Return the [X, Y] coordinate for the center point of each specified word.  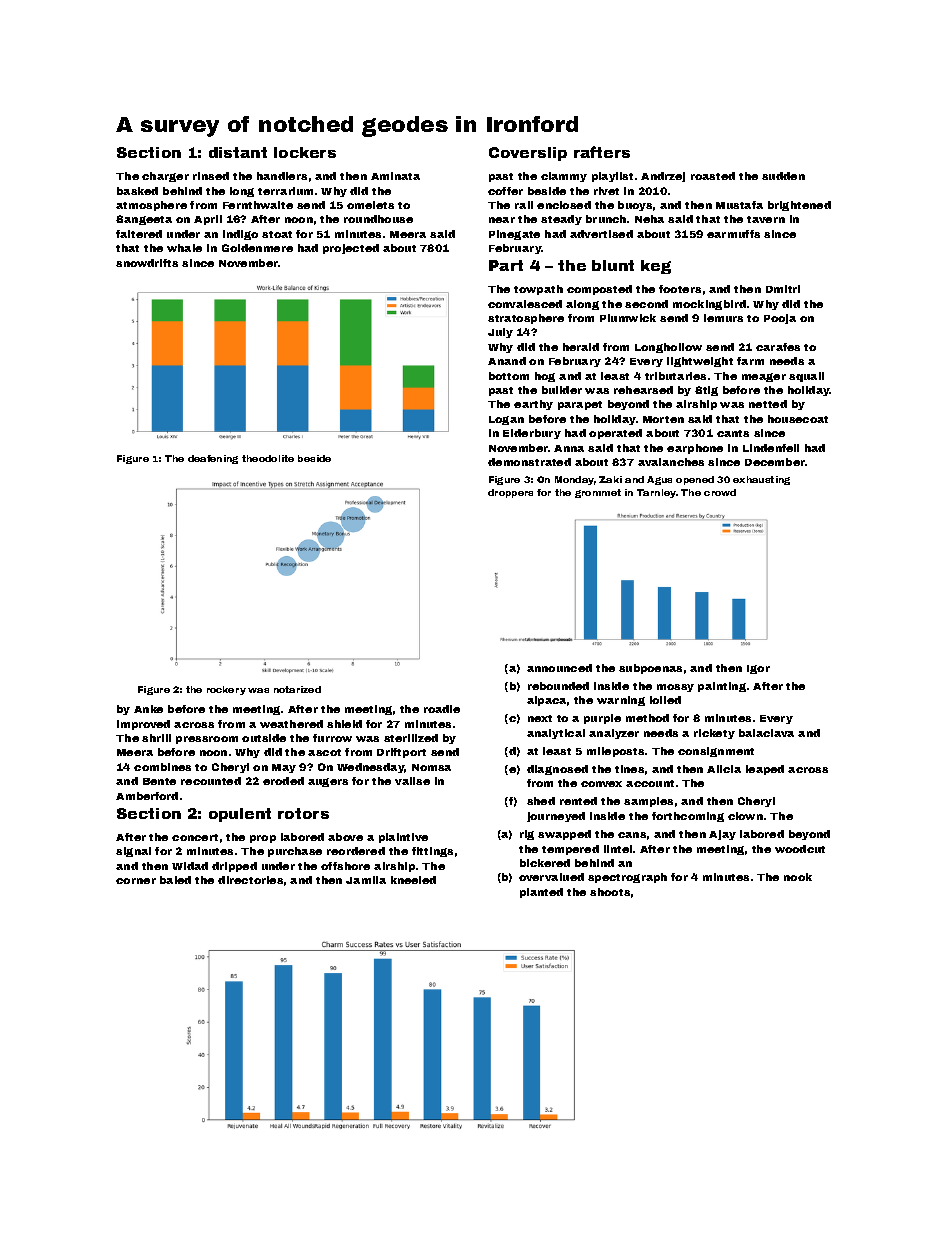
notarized [297, 689]
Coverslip [528, 154]
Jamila [366, 880]
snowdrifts [147, 263]
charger [165, 177]
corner [136, 881]
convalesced [525, 304]
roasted [713, 176]
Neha [649, 219]
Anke [148, 709]
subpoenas [650, 669]
